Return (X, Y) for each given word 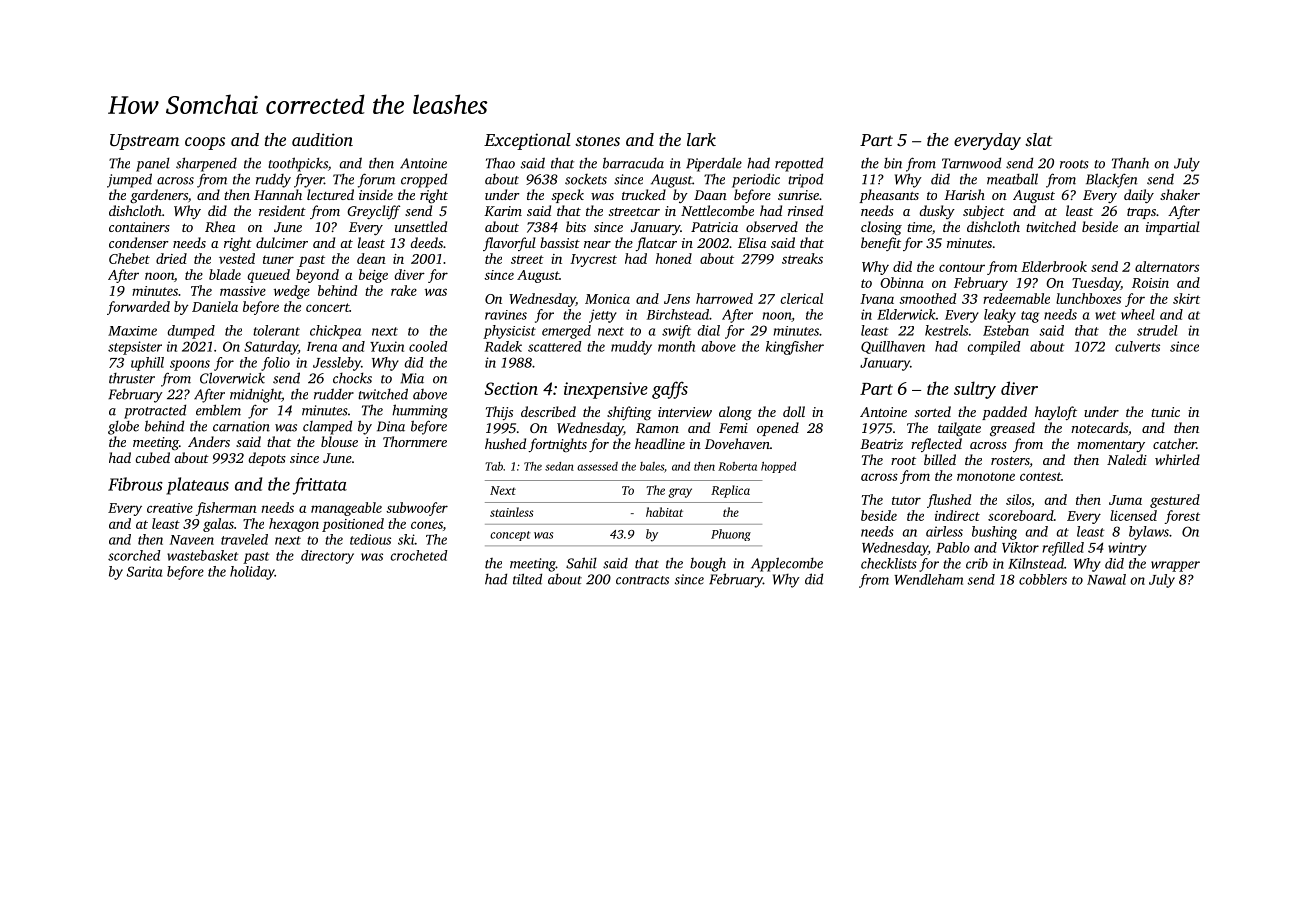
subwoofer (417, 509)
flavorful (509, 244)
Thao (500, 163)
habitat (664, 512)
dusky (937, 212)
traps (1141, 213)
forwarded (138, 308)
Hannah (278, 194)
